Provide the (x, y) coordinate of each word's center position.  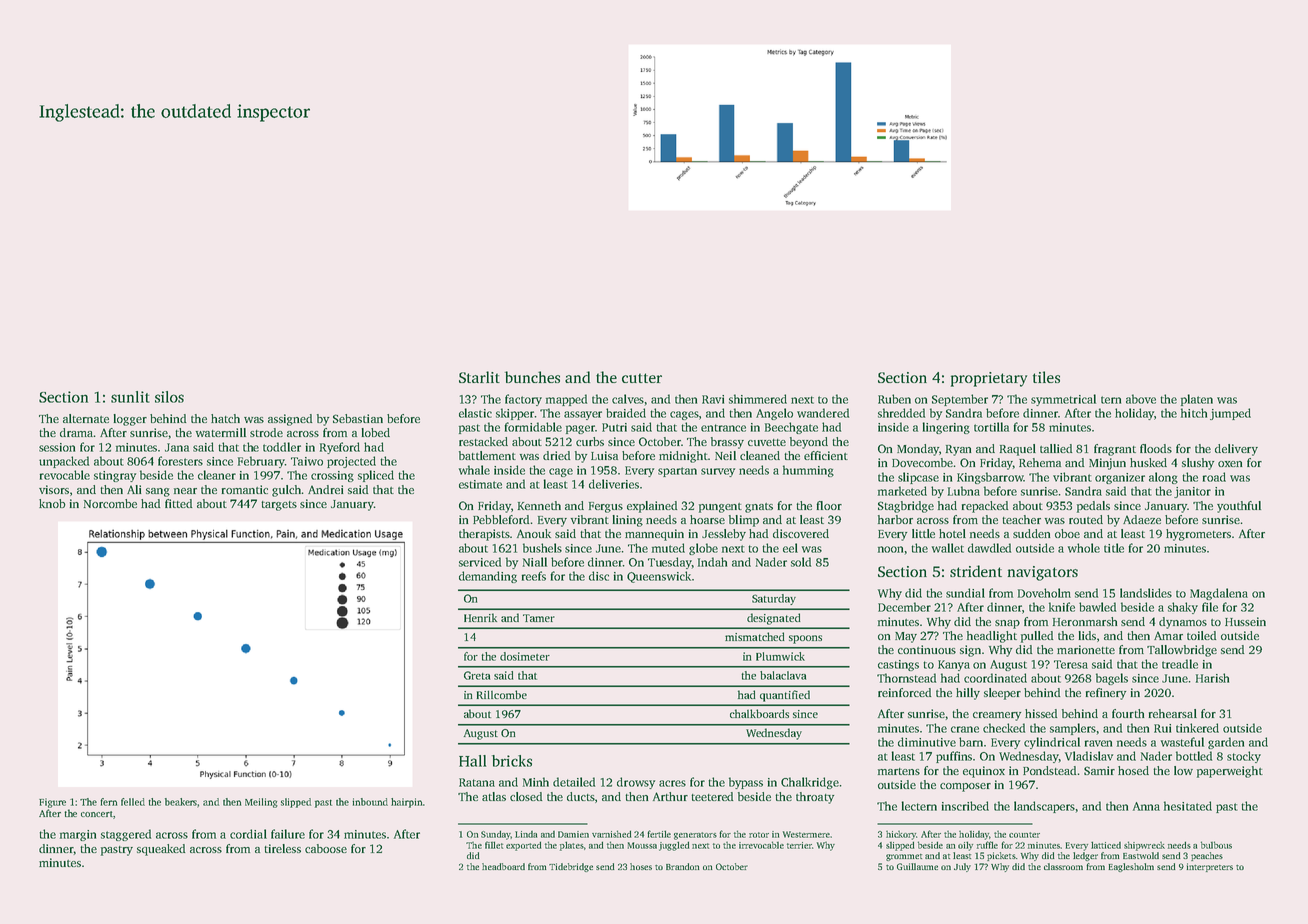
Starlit (479, 377)
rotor (759, 835)
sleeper (1002, 694)
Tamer (539, 618)
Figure (52, 803)
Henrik (480, 617)
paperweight (1230, 772)
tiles (1046, 377)
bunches (532, 377)
